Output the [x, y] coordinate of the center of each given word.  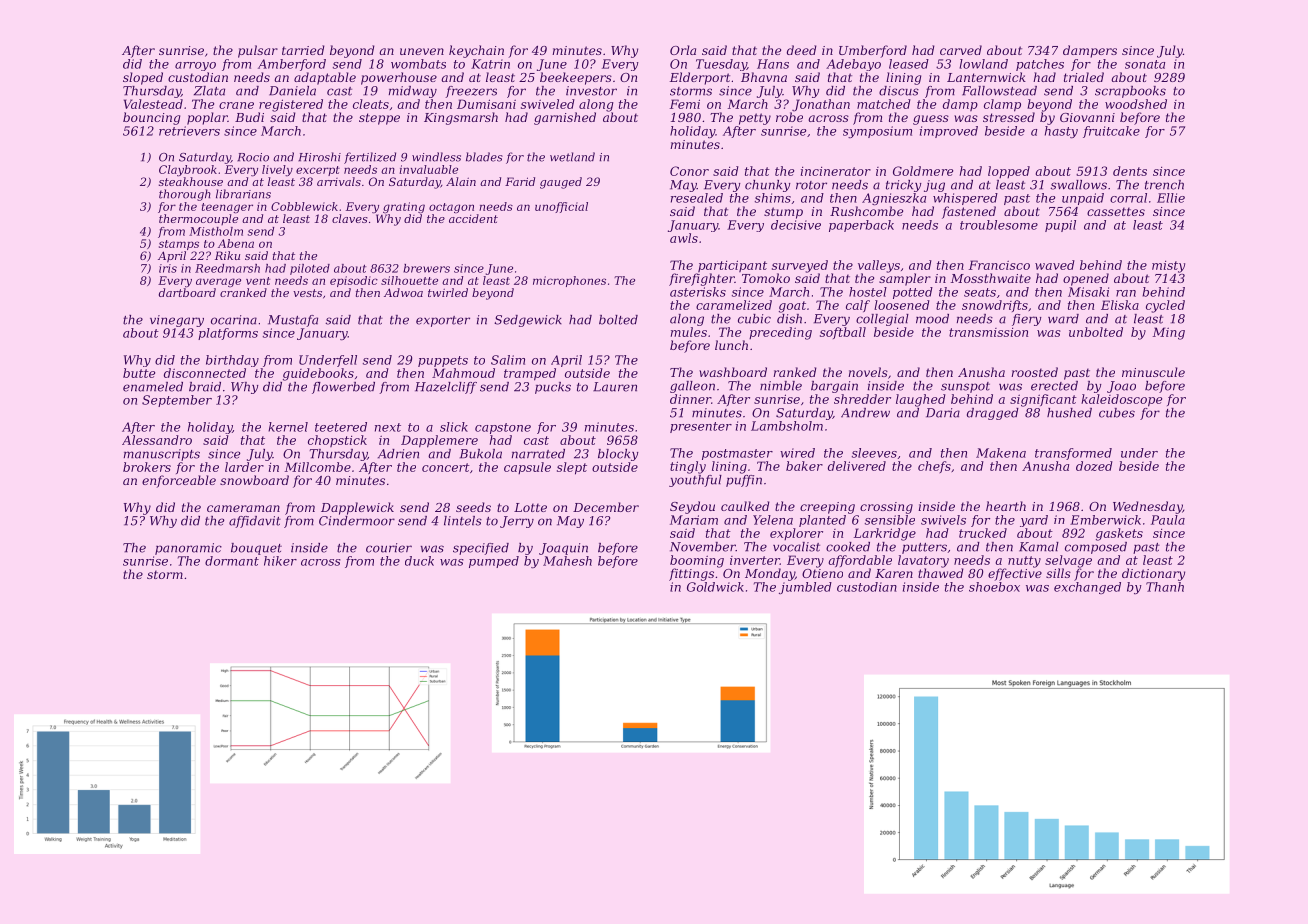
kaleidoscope [1121, 400]
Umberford [873, 51]
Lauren [615, 387]
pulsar [258, 51]
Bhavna [764, 77]
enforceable [179, 481]
